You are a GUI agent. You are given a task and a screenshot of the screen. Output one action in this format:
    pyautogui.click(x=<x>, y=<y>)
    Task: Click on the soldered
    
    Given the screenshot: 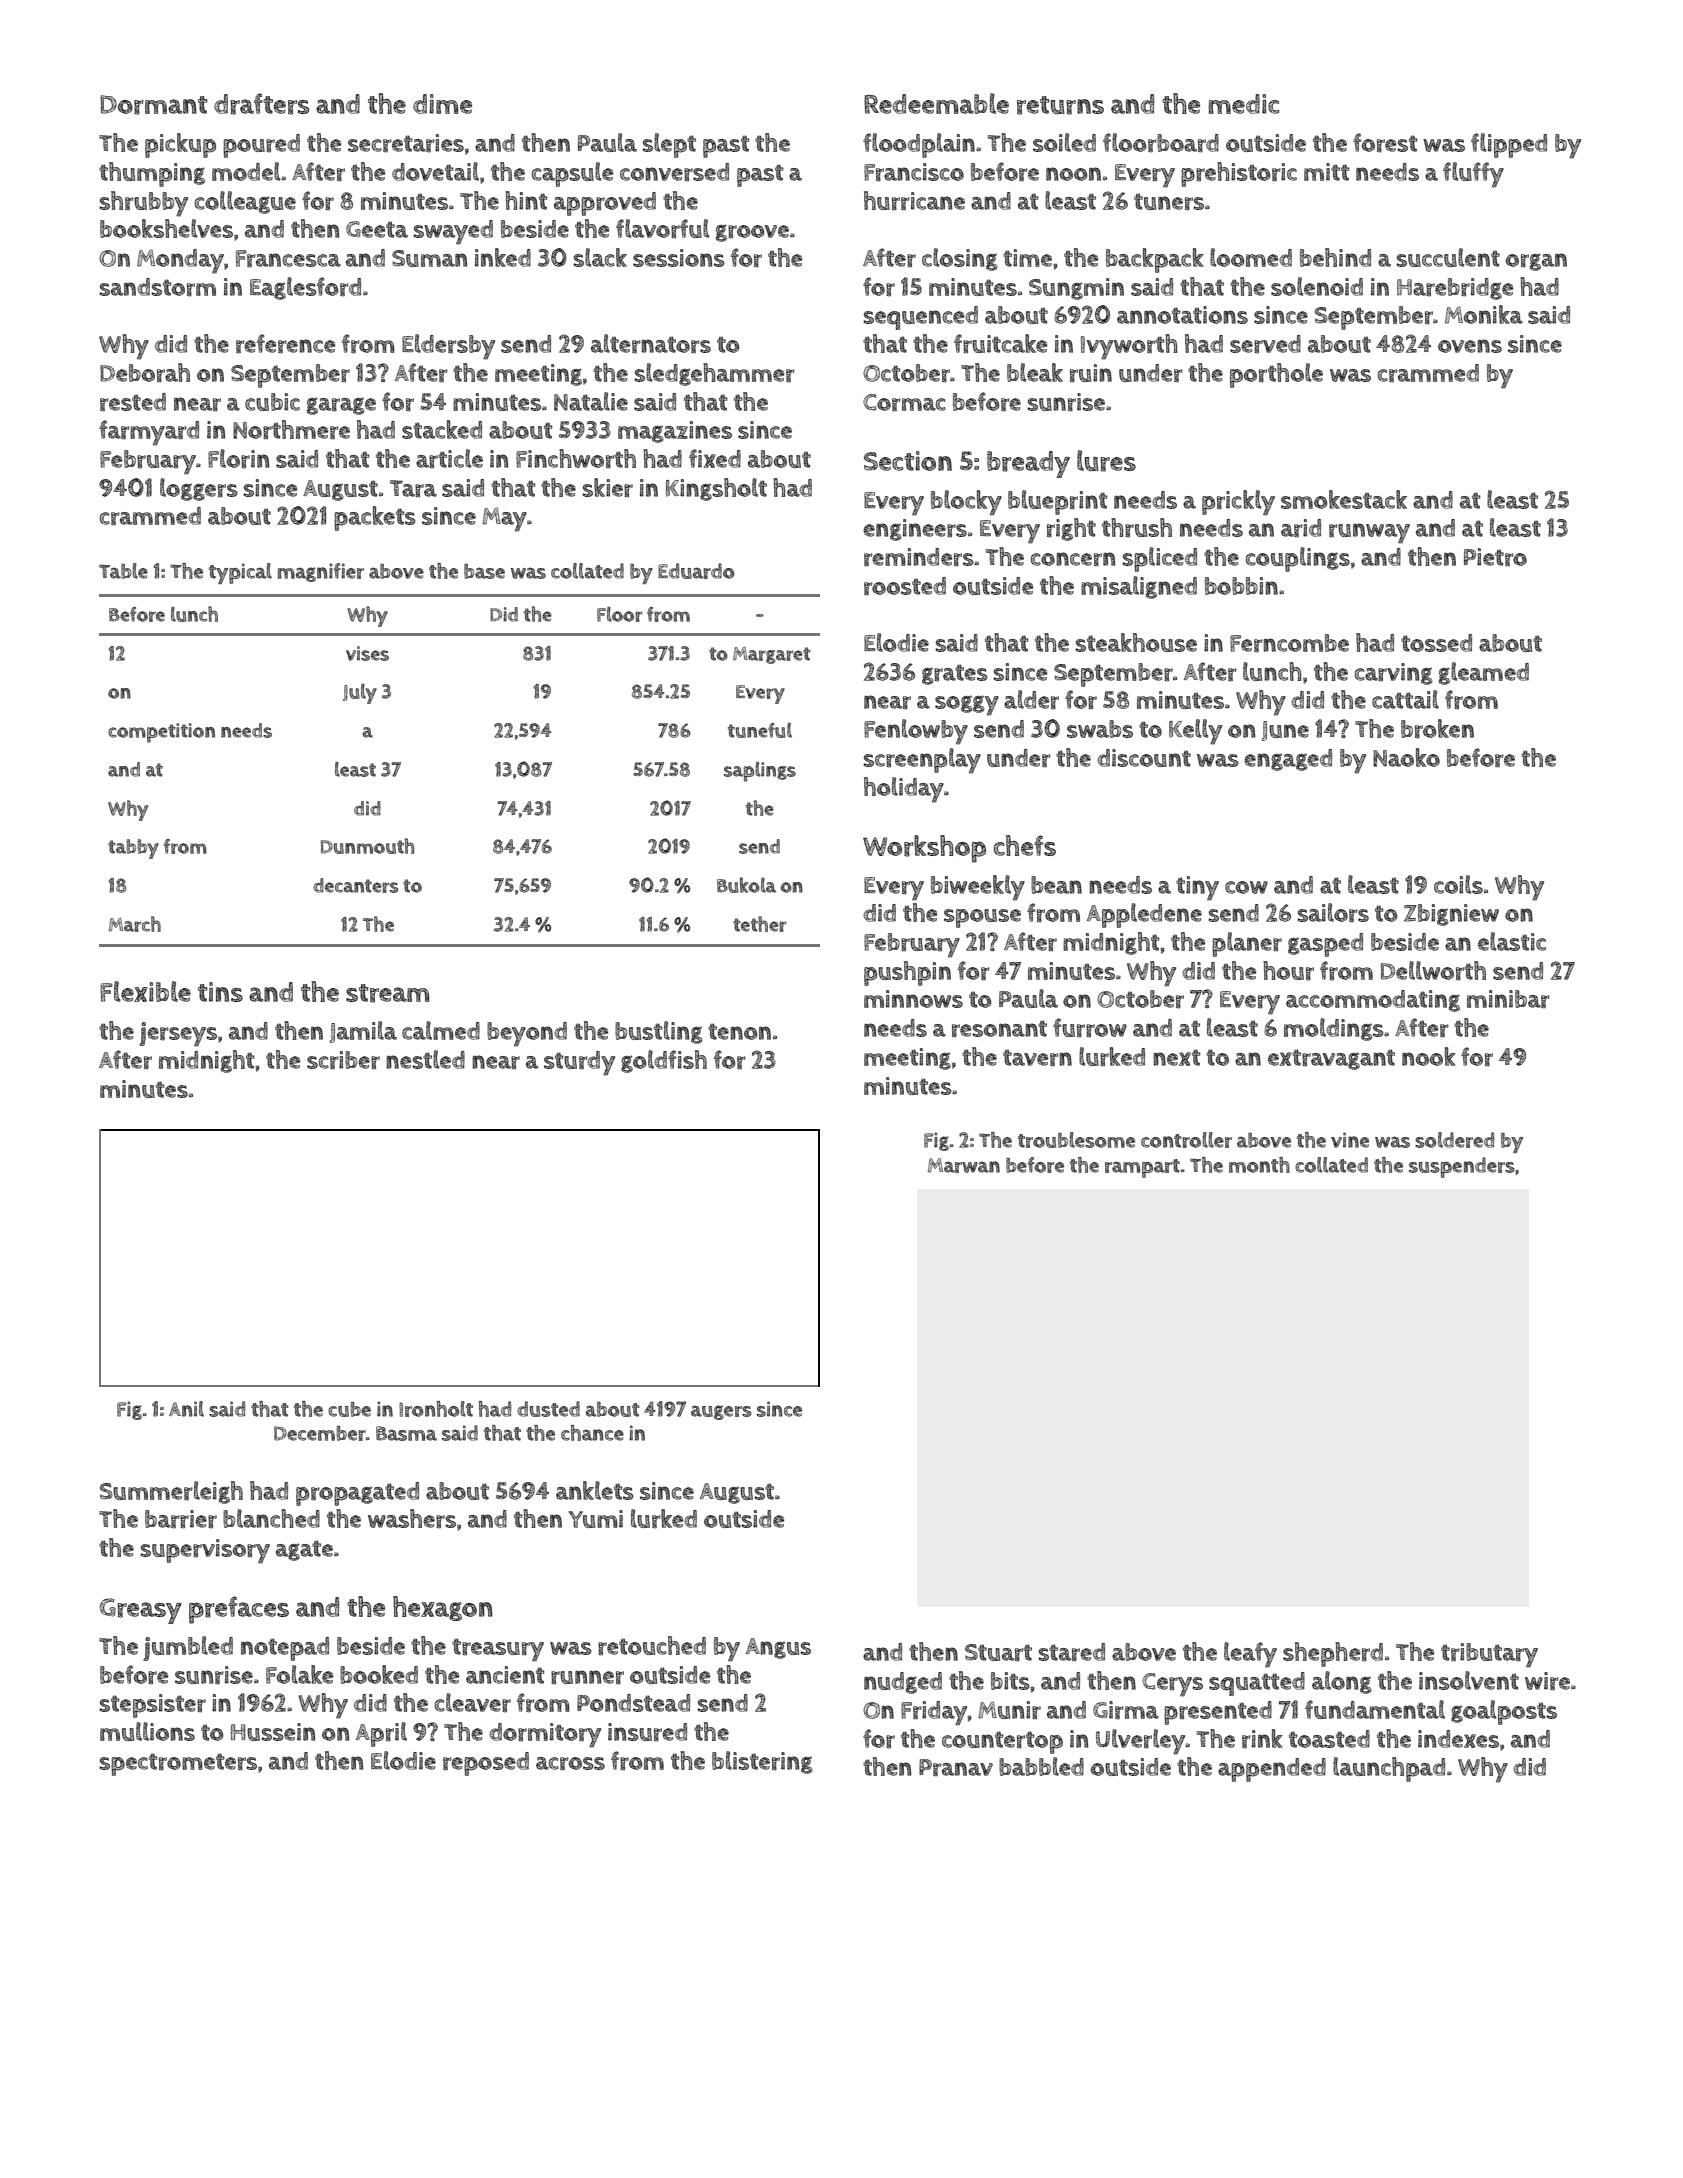 What is the action you would take?
    pyautogui.click(x=1454, y=1140)
